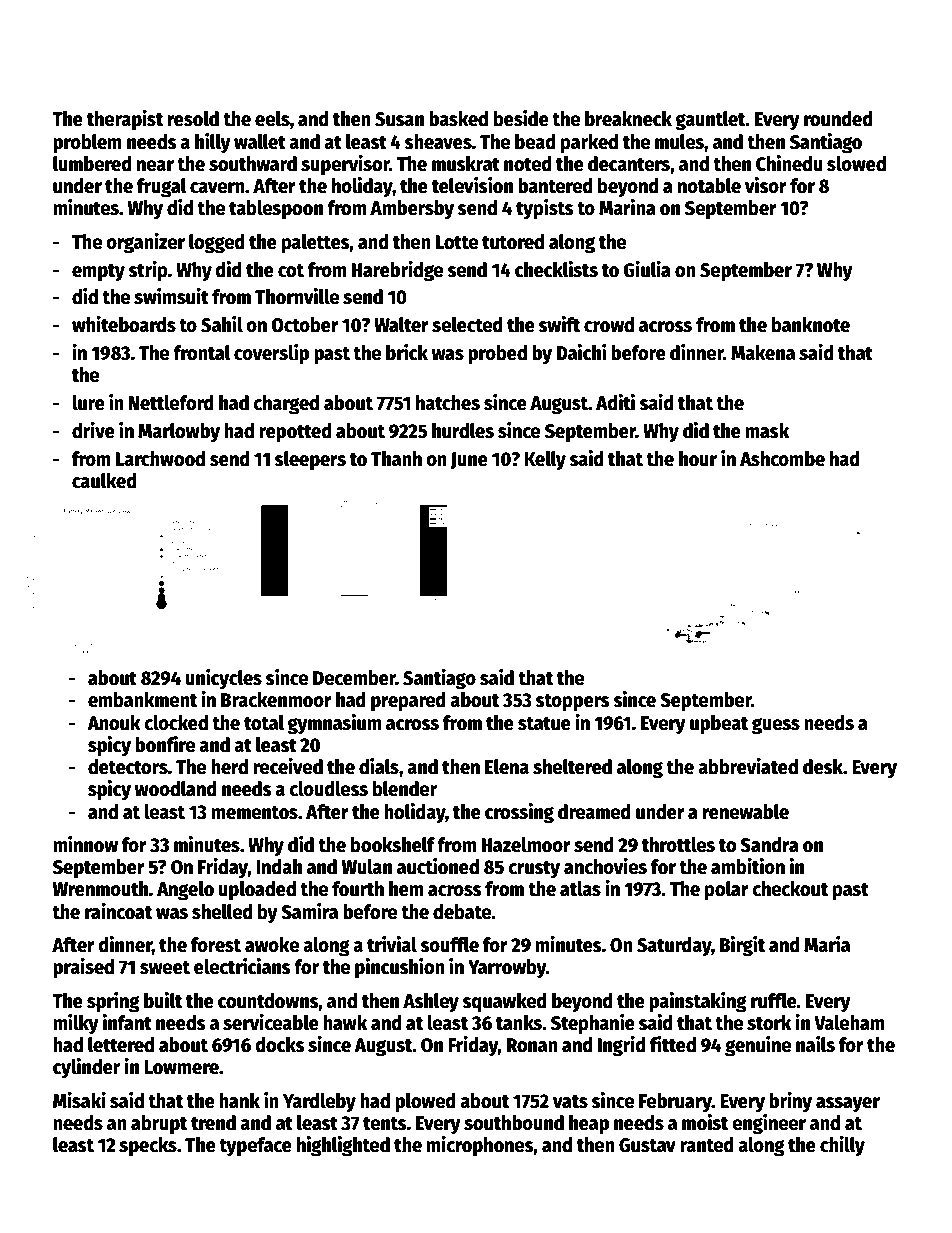  Describe the element at coordinates (385, 1124) in the screenshot. I see `tents` at that location.
